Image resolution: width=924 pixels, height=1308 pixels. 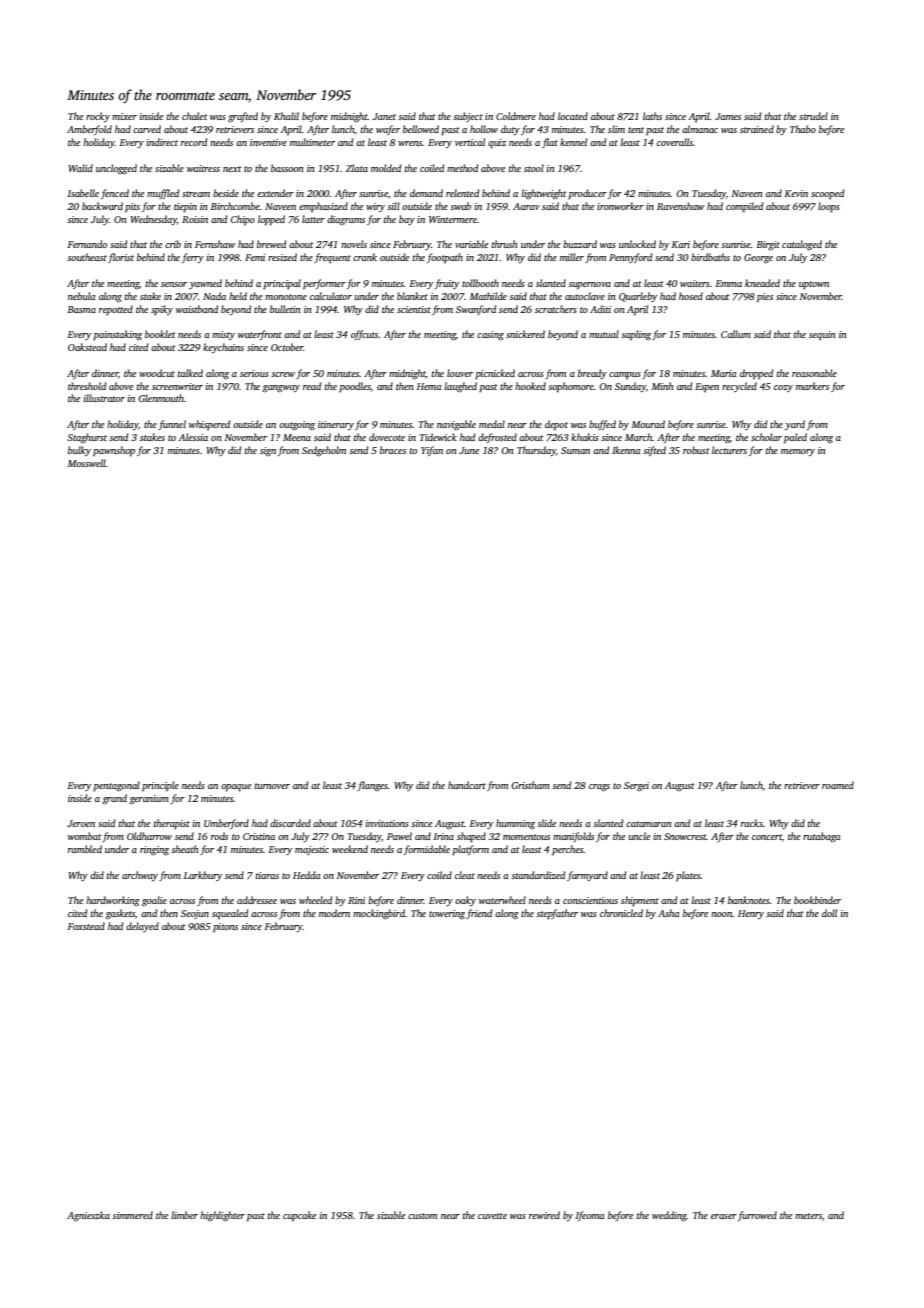 I want to click on pentagonal, so click(x=116, y=786).
